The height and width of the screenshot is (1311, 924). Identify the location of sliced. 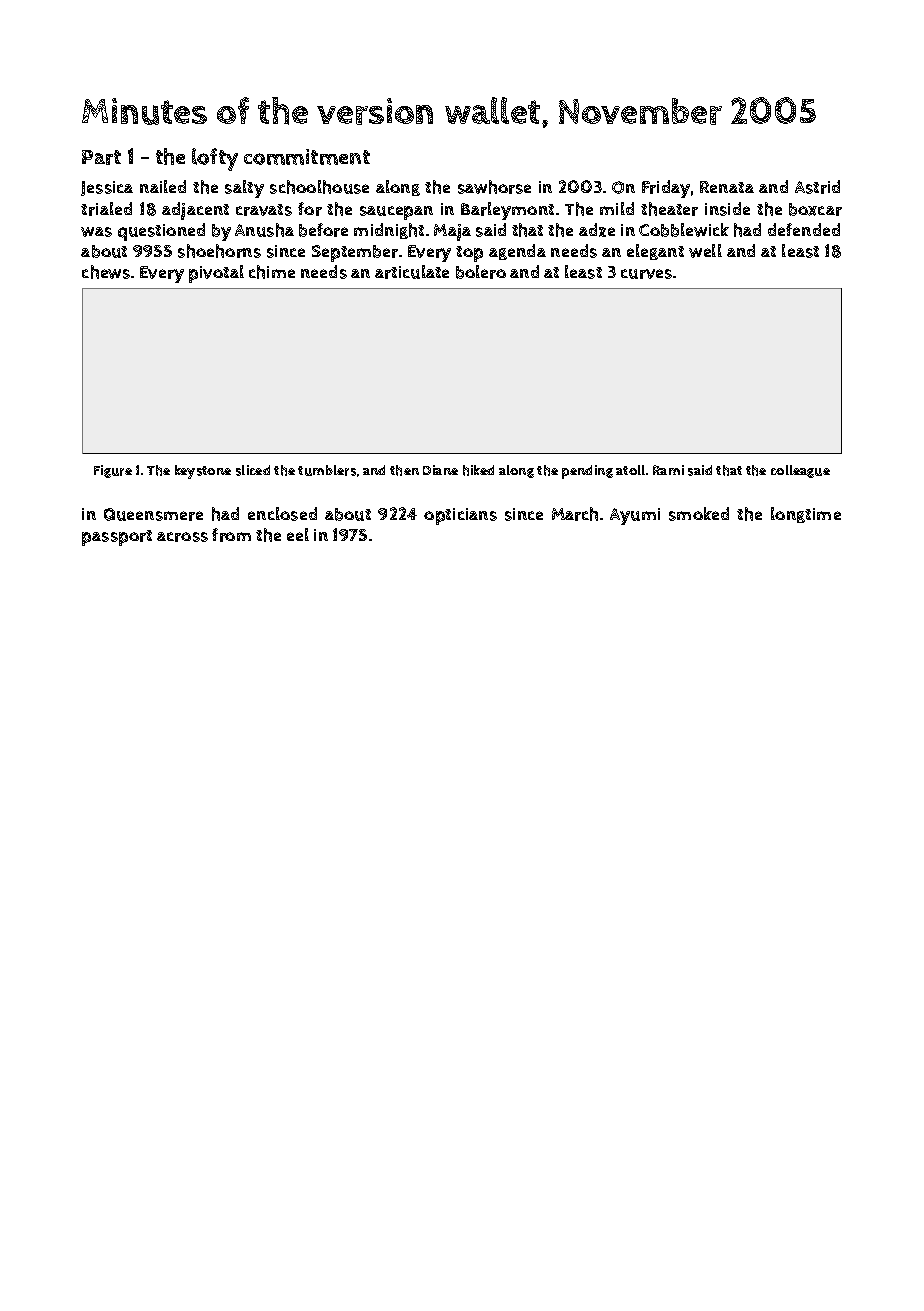
(253, 470).
